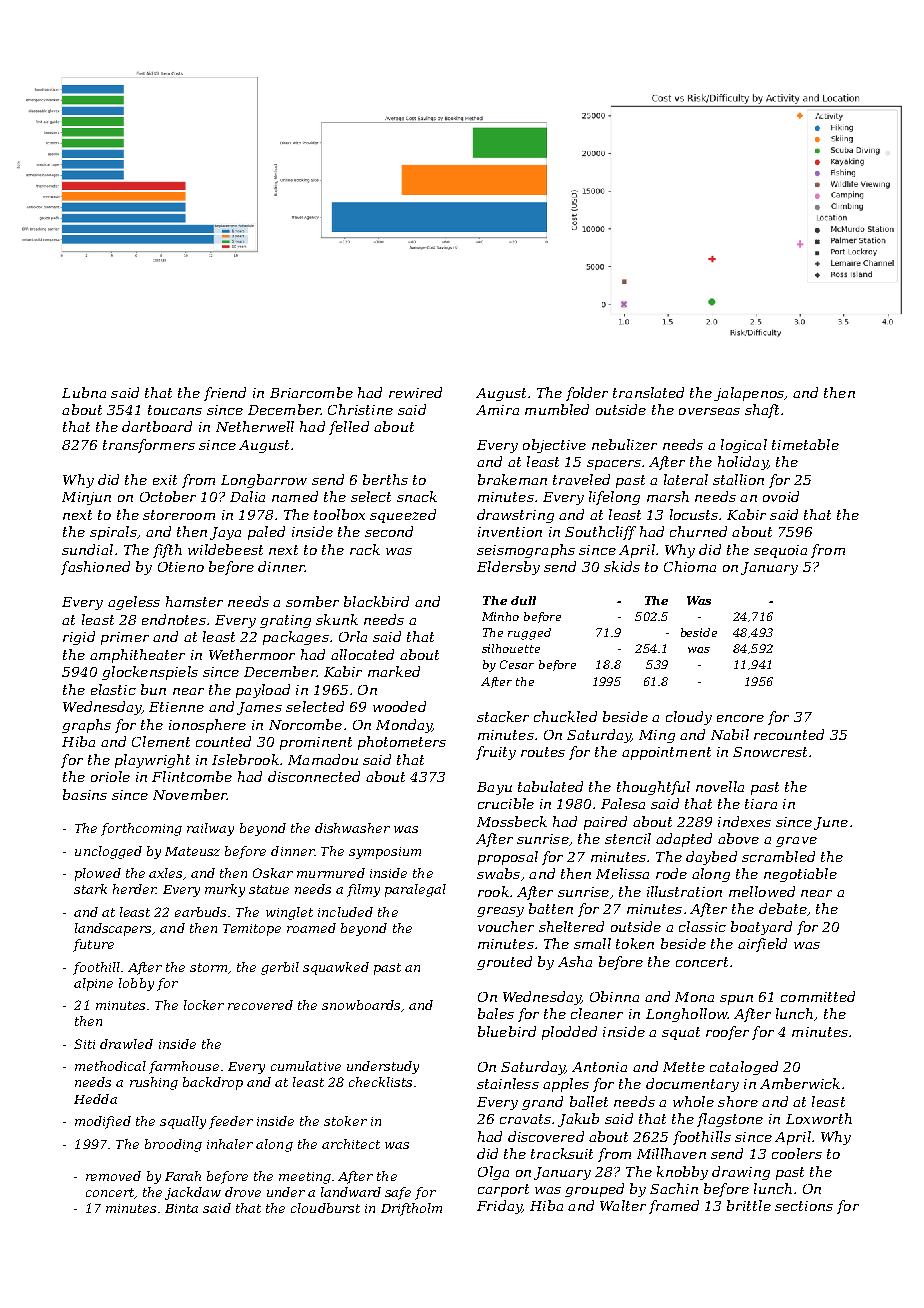  What do you see at coordinates (136, 984) in the image?
I see `lobby` at bounding box center [136, 984].
